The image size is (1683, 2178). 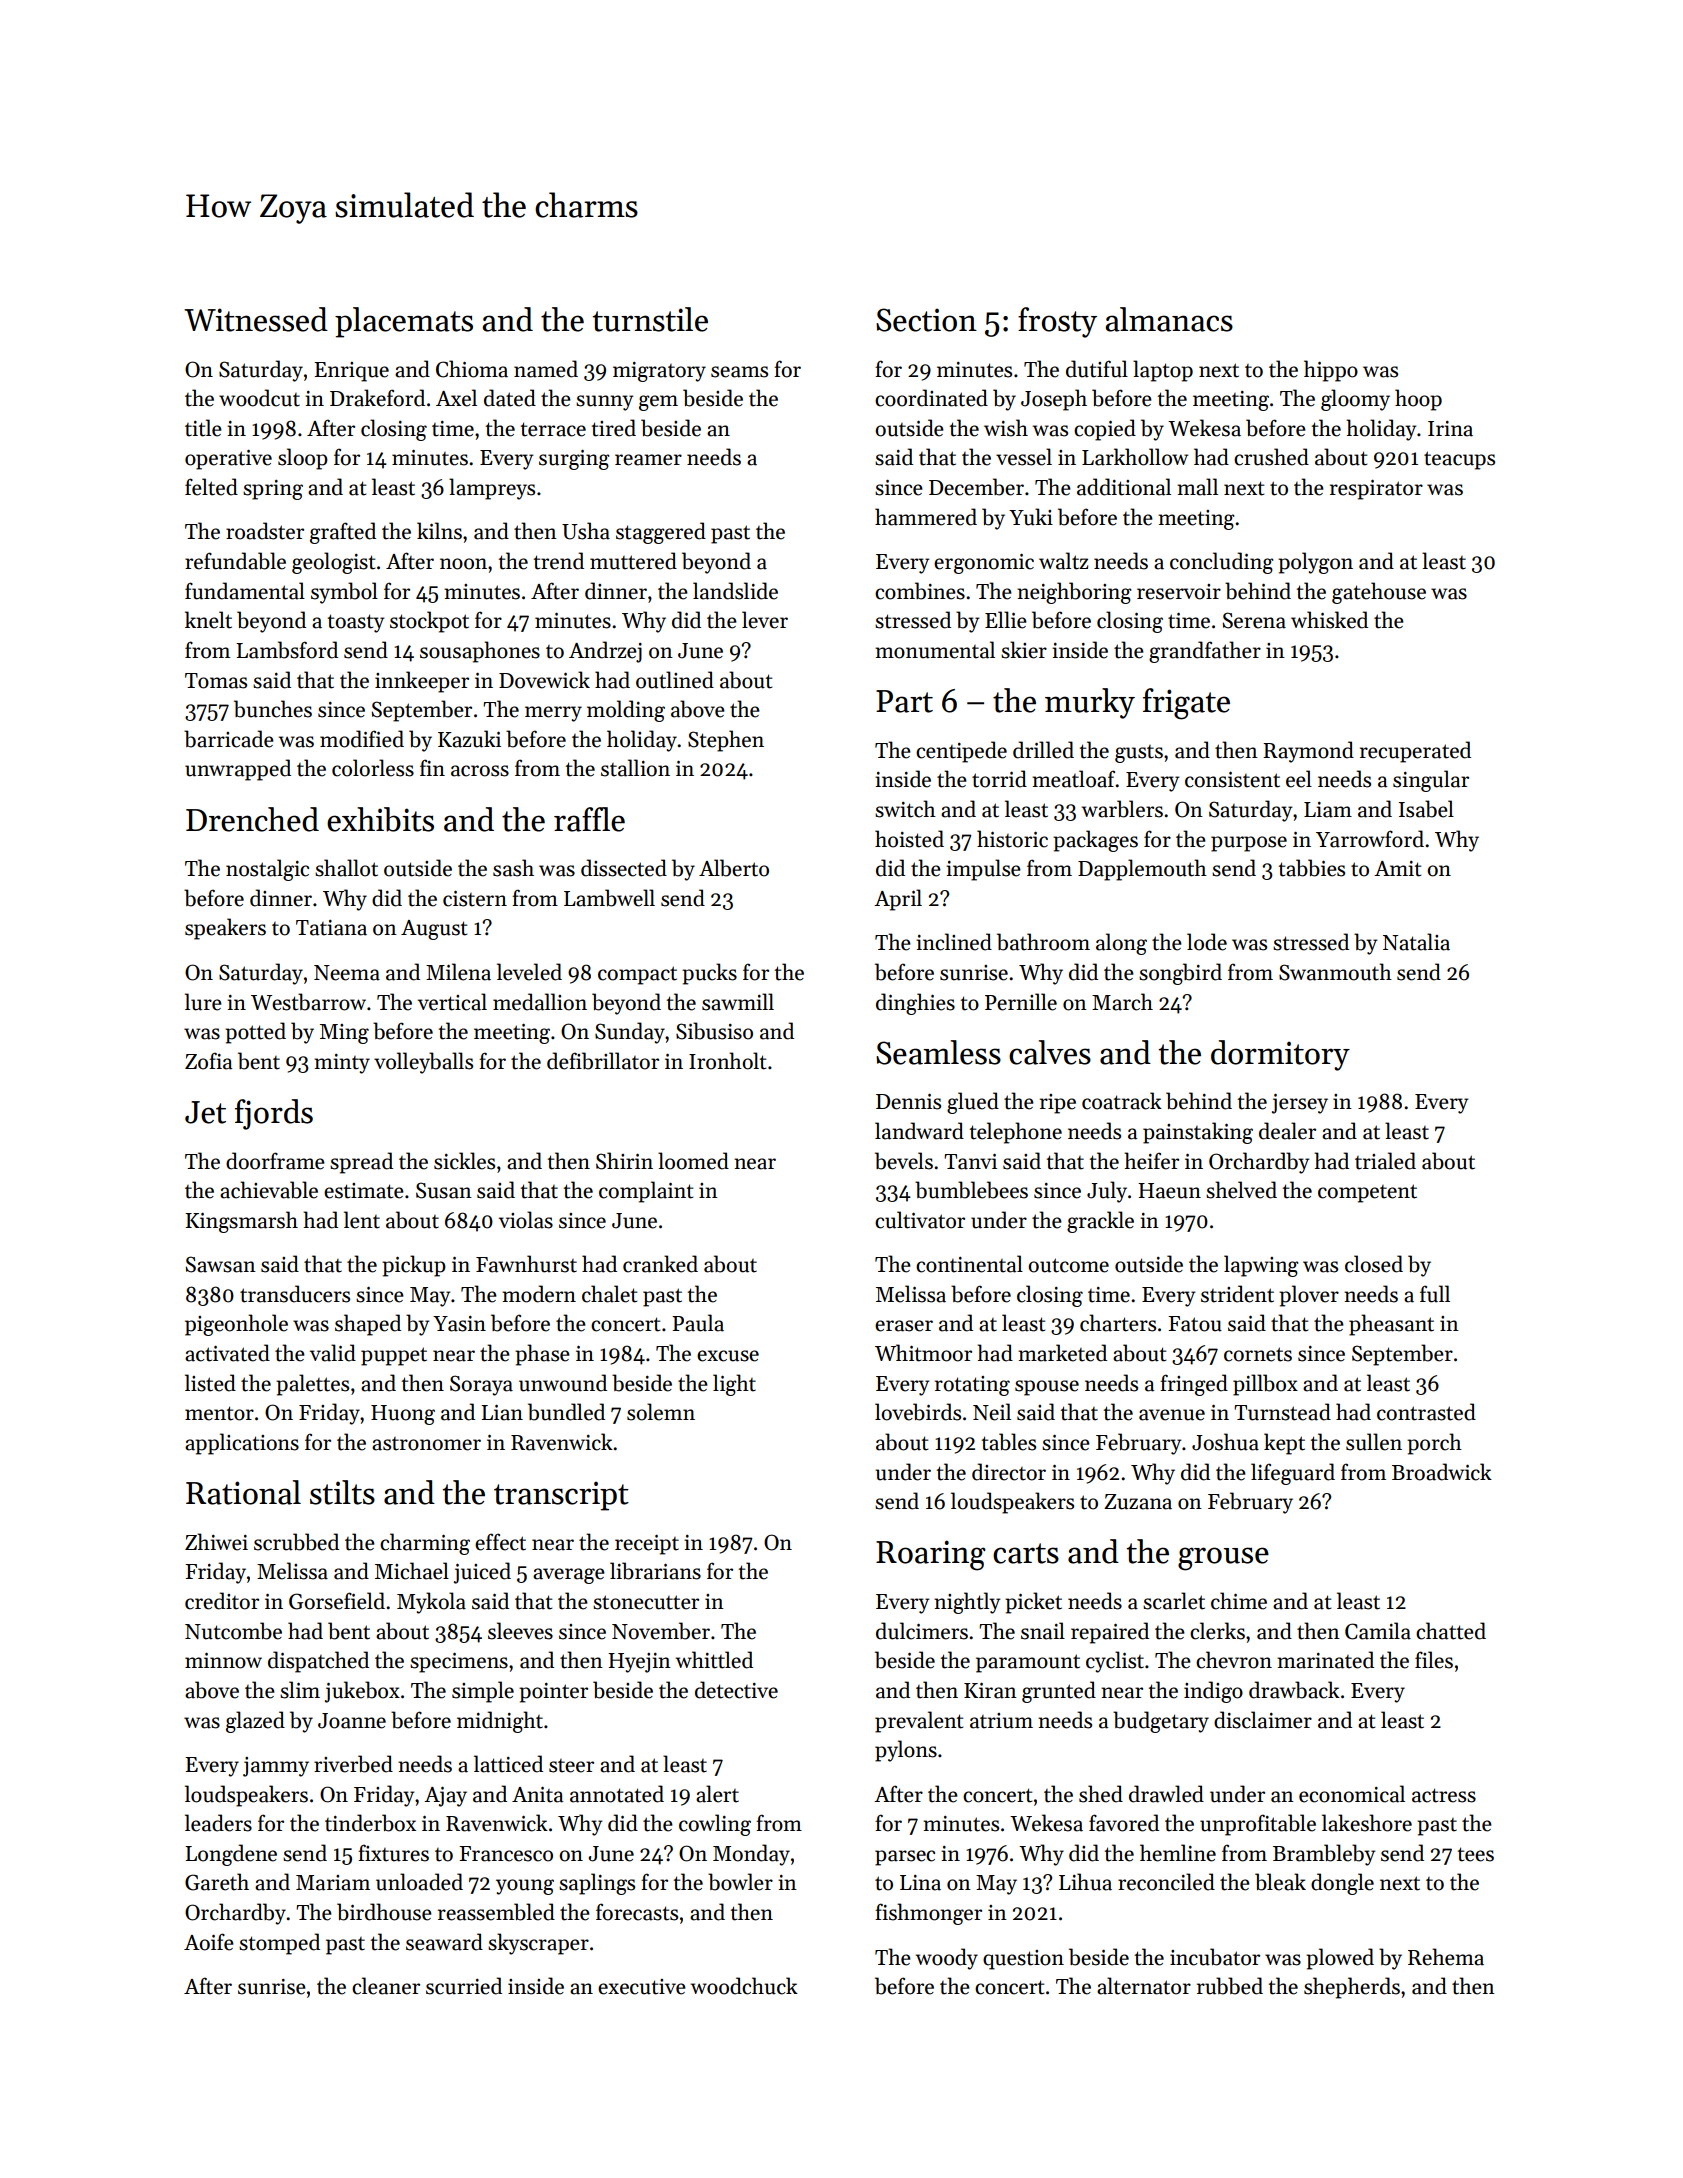 What do you see at coordinates (926, 320) in the document?
I see `Section` at bounding box center [926, 320].
